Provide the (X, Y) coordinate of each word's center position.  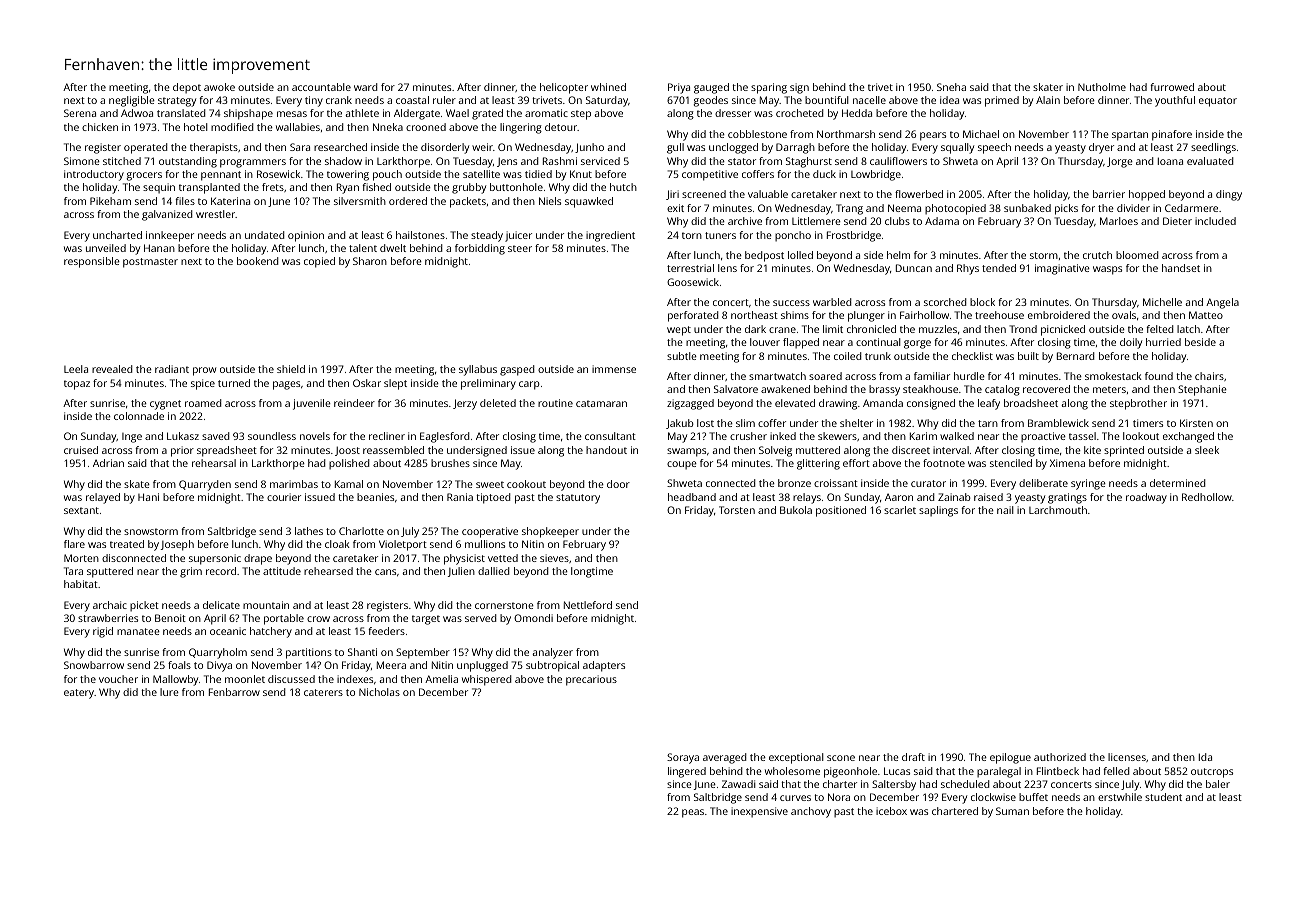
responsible (92, 262)
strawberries (108, 618)
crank (339, 100)
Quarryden (205, 485)
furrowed (1172, 87)
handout (606, 450)
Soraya (683, 758)
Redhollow (1207, 497)
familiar (932, 376)
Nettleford (588, 605)
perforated (693, 316)
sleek (1207, 450)
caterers (323, 692)
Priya (679, 88)
